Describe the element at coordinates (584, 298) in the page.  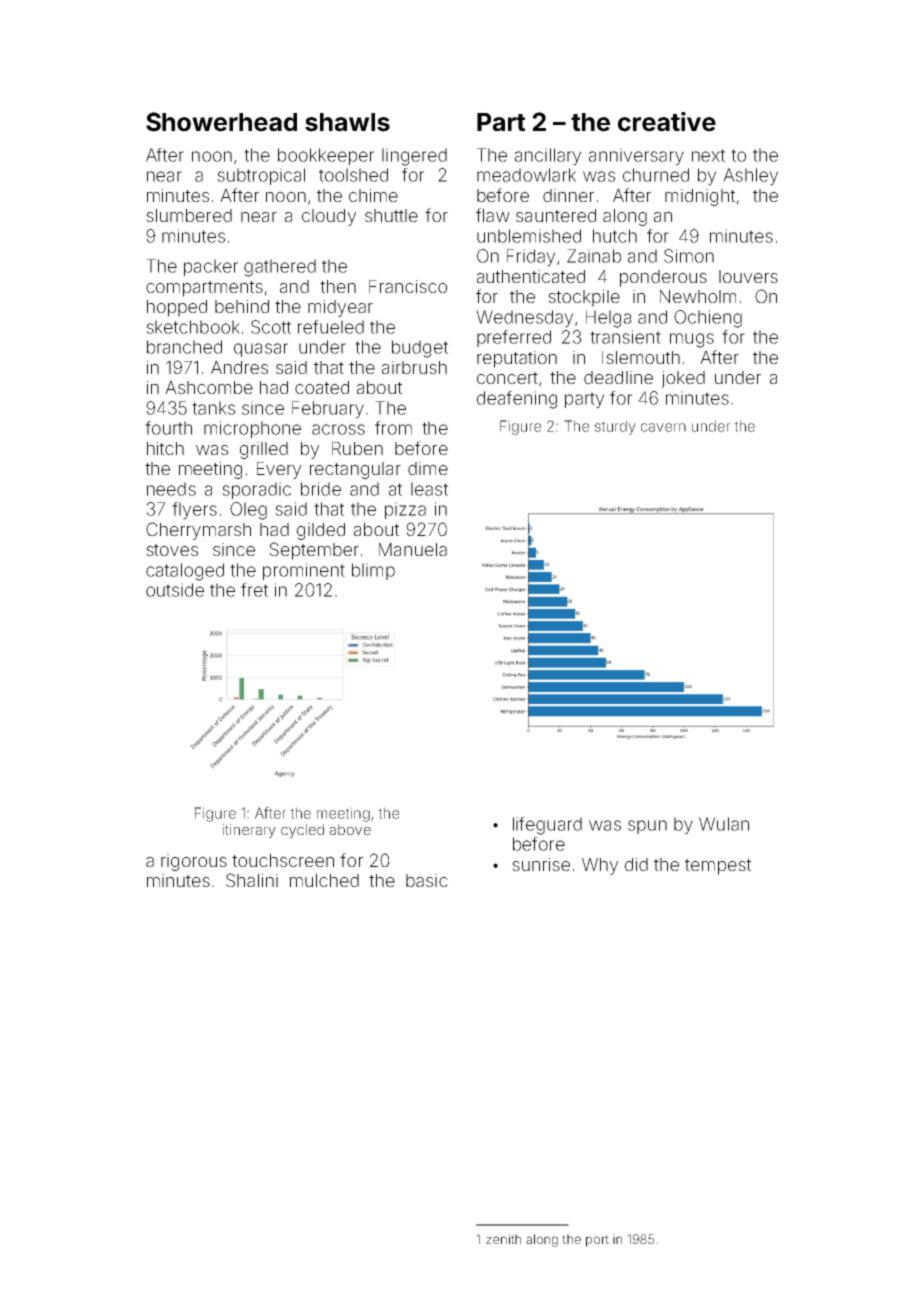
I see `stockpile` at that location.
